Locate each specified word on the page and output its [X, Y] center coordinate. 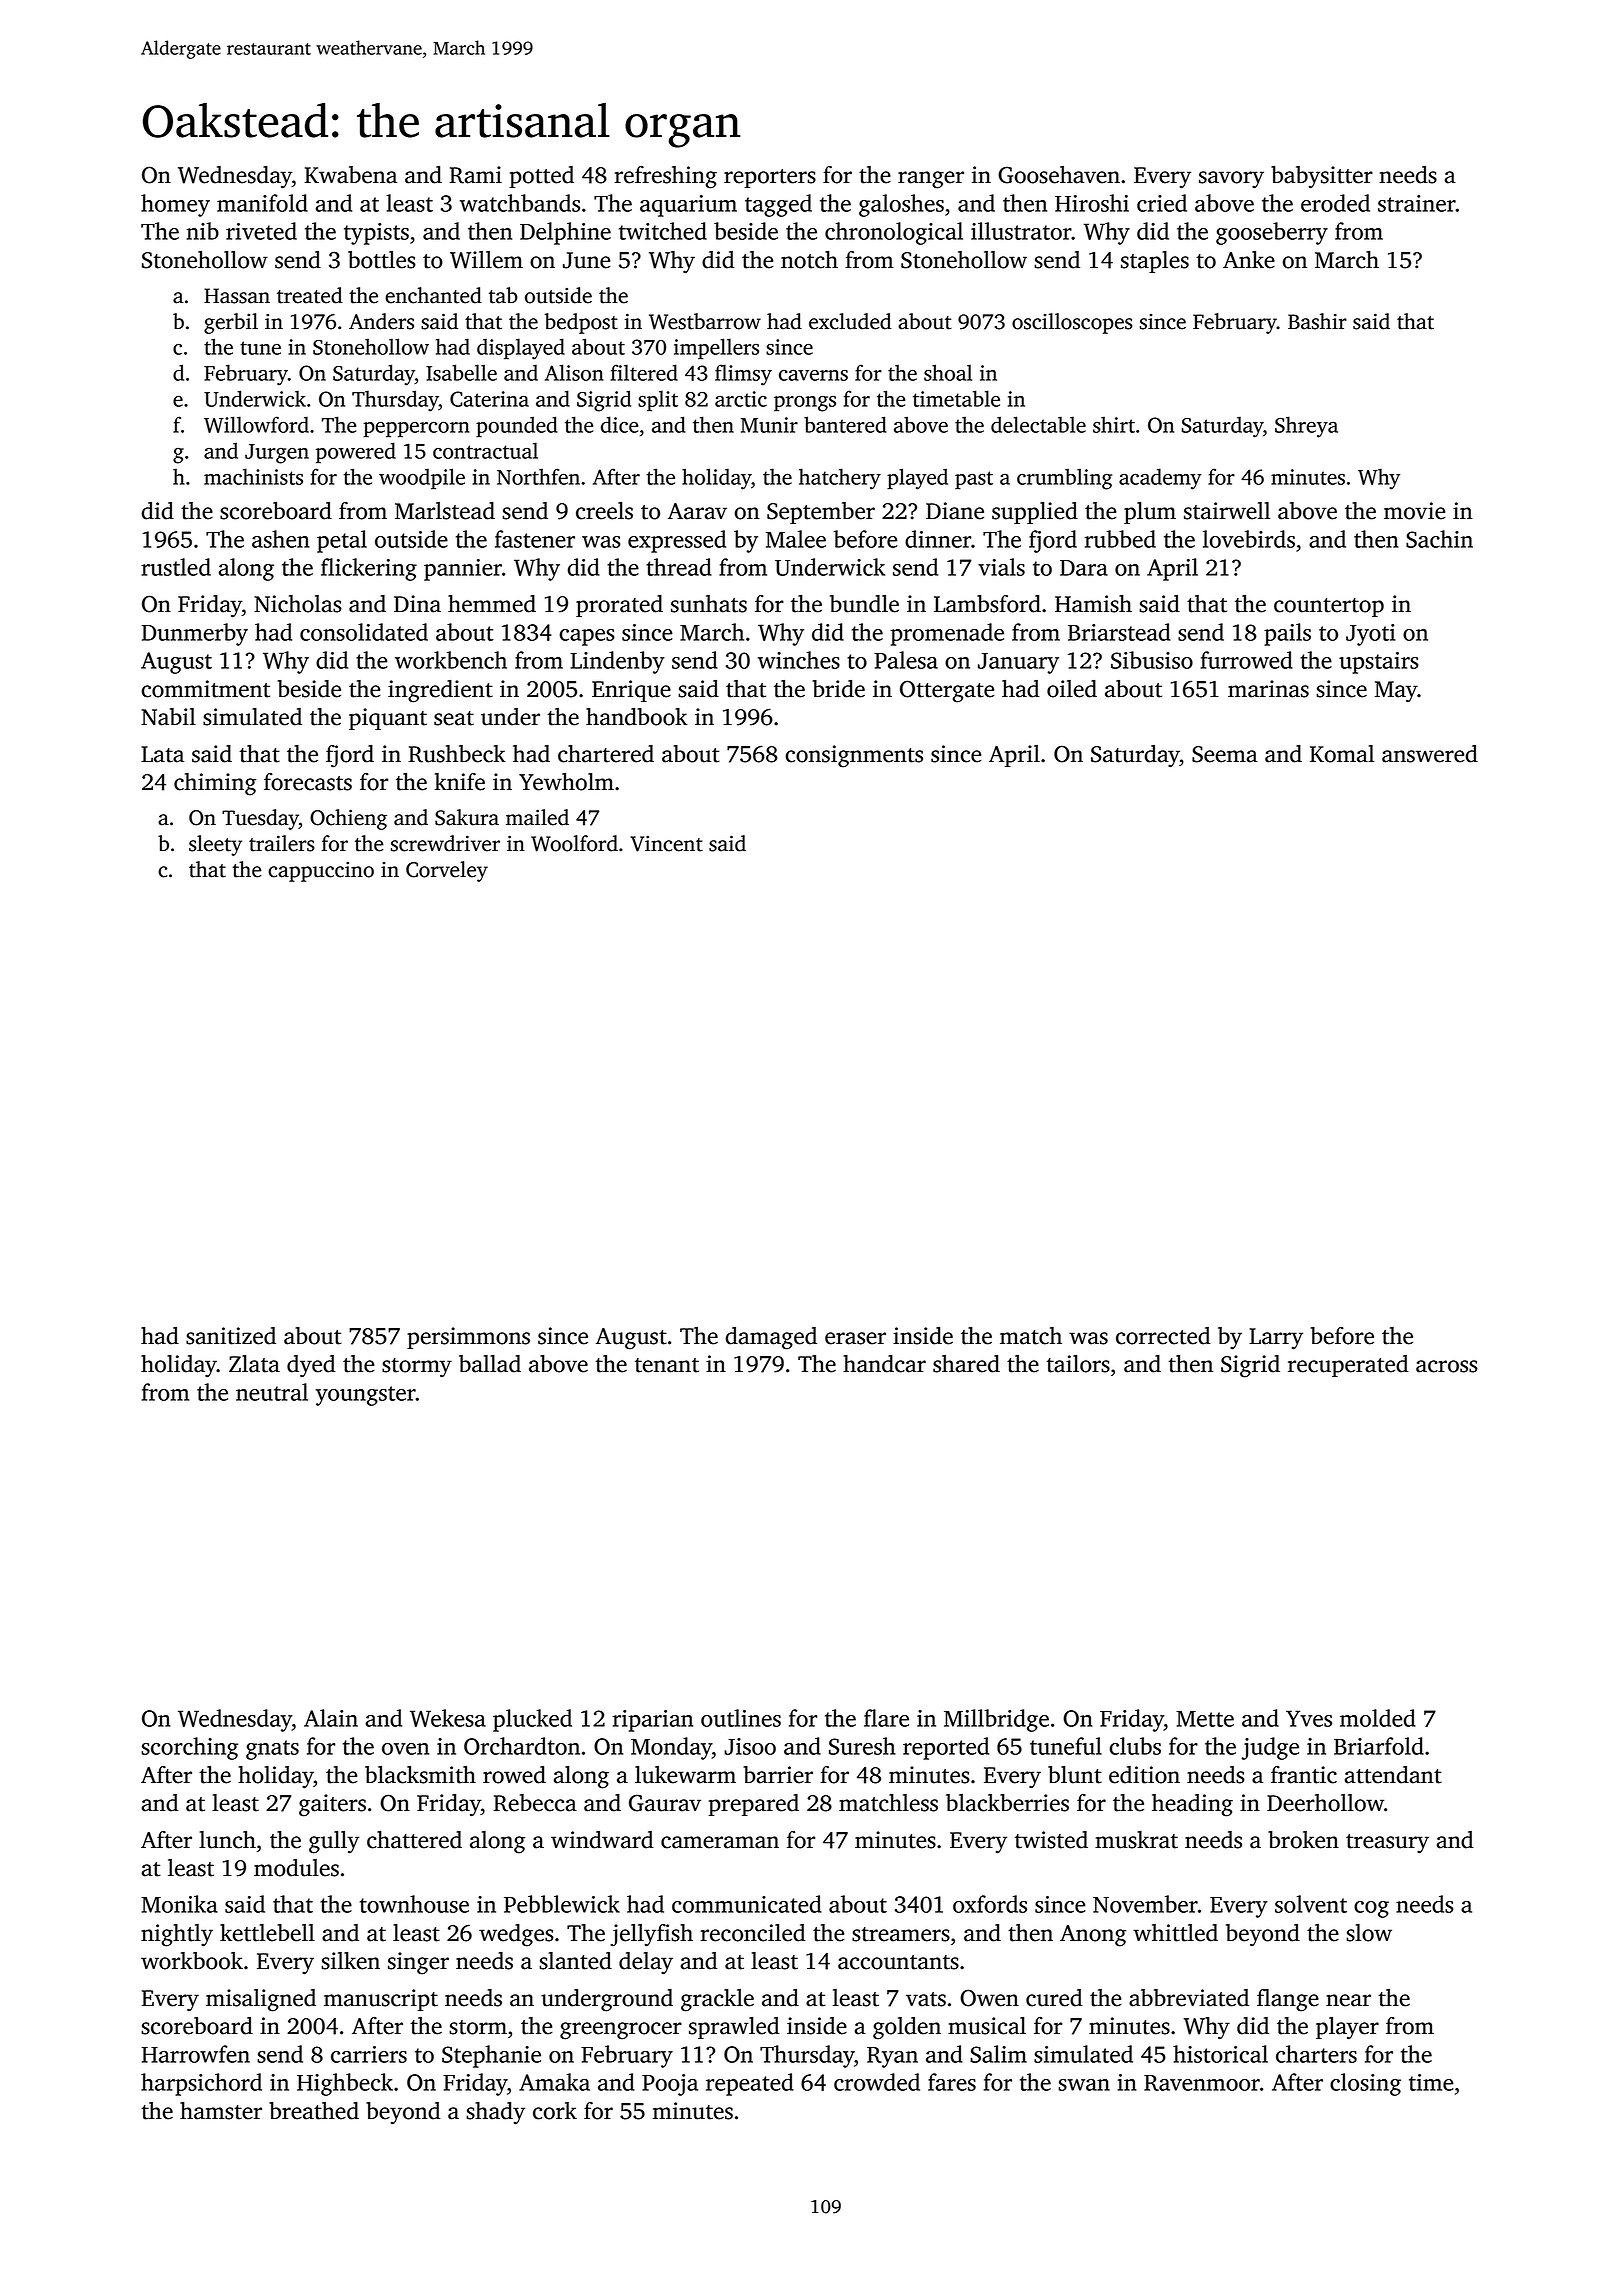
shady [495, 2113]
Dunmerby [194, 634]
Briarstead [1119, 632]
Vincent [666, 843]
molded [1378, 1718]
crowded [877, 2082]
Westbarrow [705, 321]
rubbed [1120, 539]
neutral [272, 1392]
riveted [261, 231]
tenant [667, 1365]
